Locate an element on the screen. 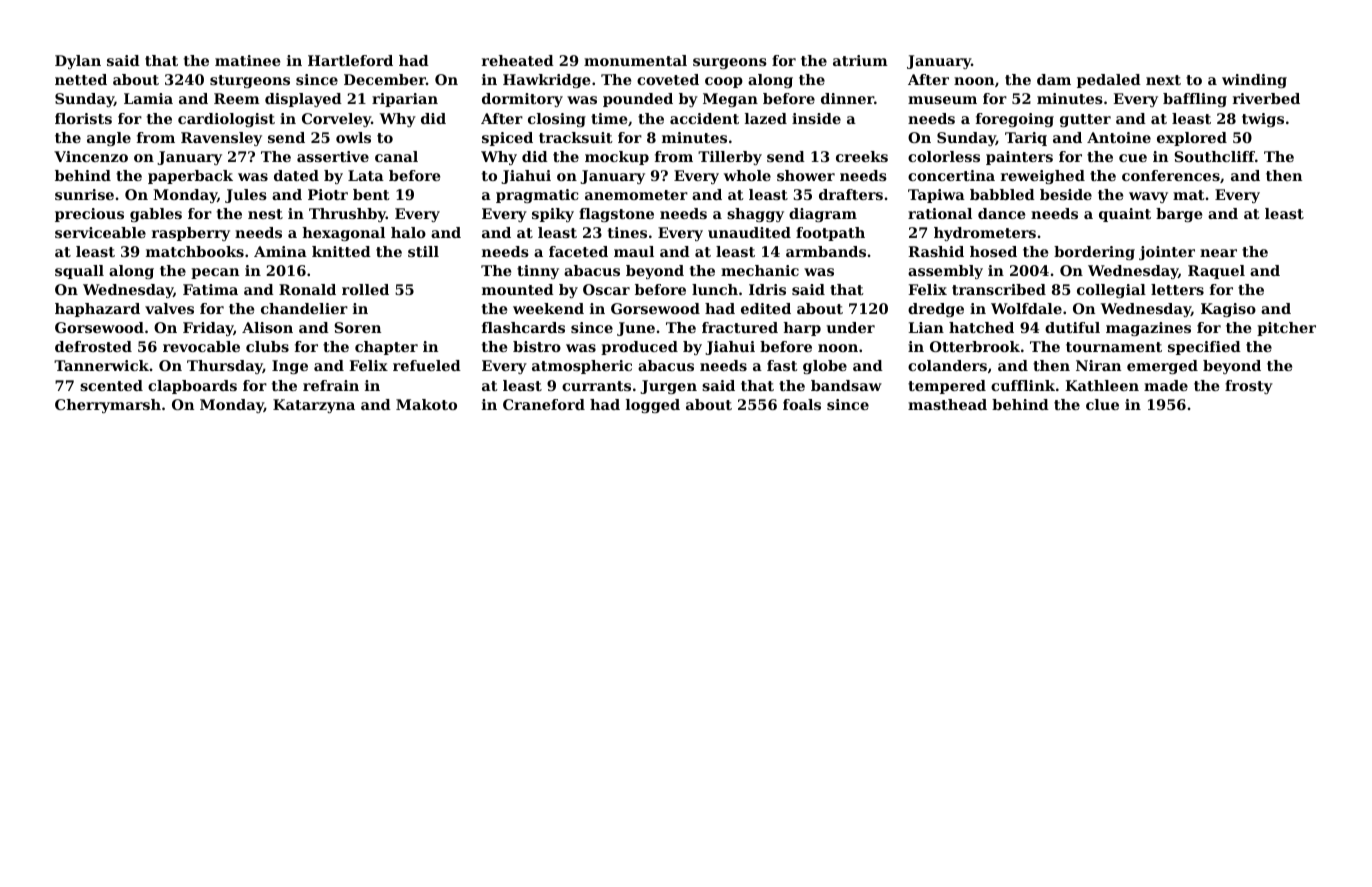 This screenshot has width=1372, height=887. surgeons is located at coordinates (730, 63).
